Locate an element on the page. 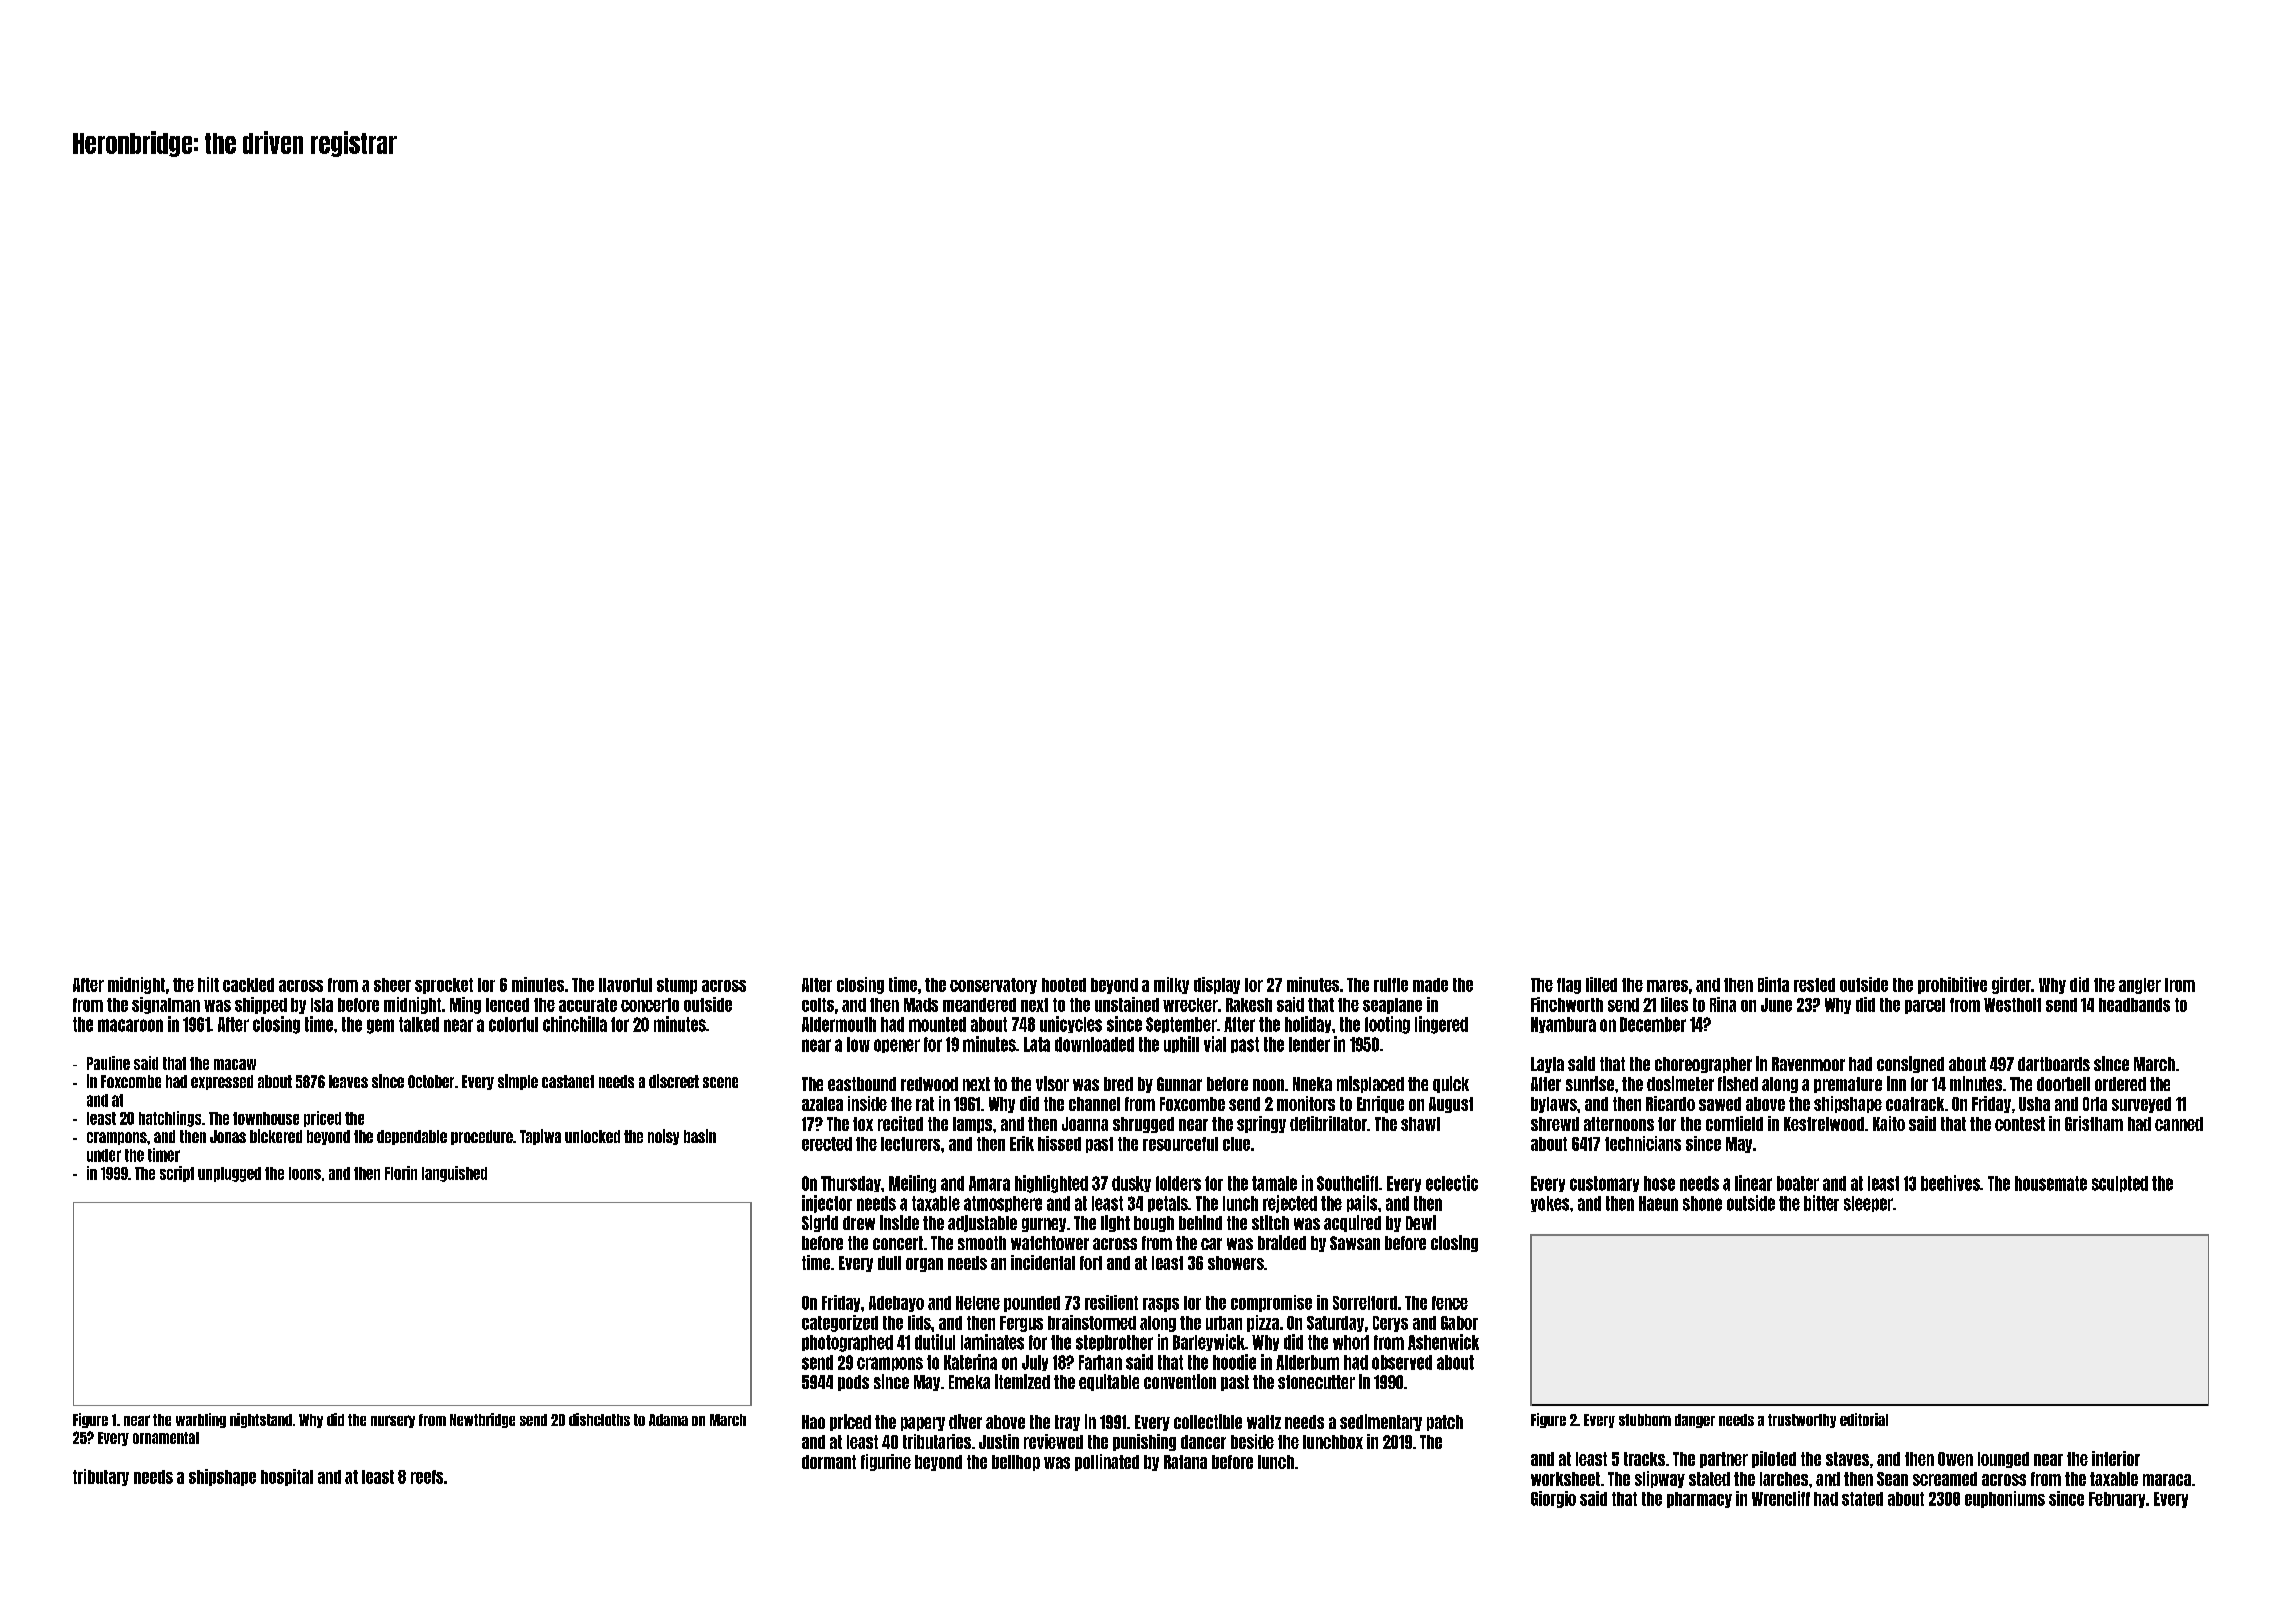 This document has width=2282, height=1614. Newtbridge is located at coordinates (482, 1420).
